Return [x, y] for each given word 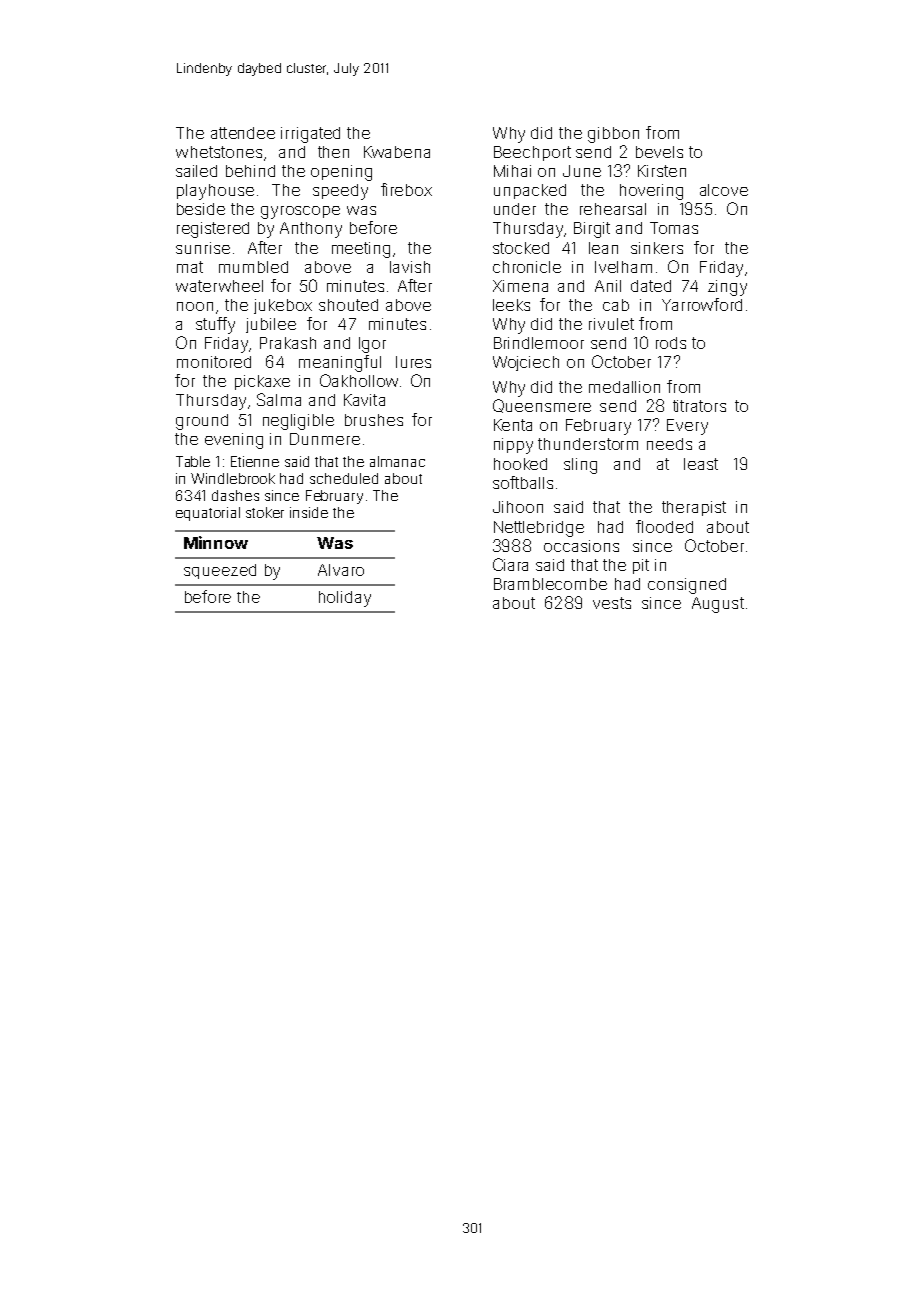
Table [193, 461]
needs [669, 444]
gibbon [613, 135]
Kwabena [397, 152]
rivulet [611, 324]
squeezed [220, 571]
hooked [520, 464]
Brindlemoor [539, 343]
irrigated [310, 135]
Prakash [288, 343]
